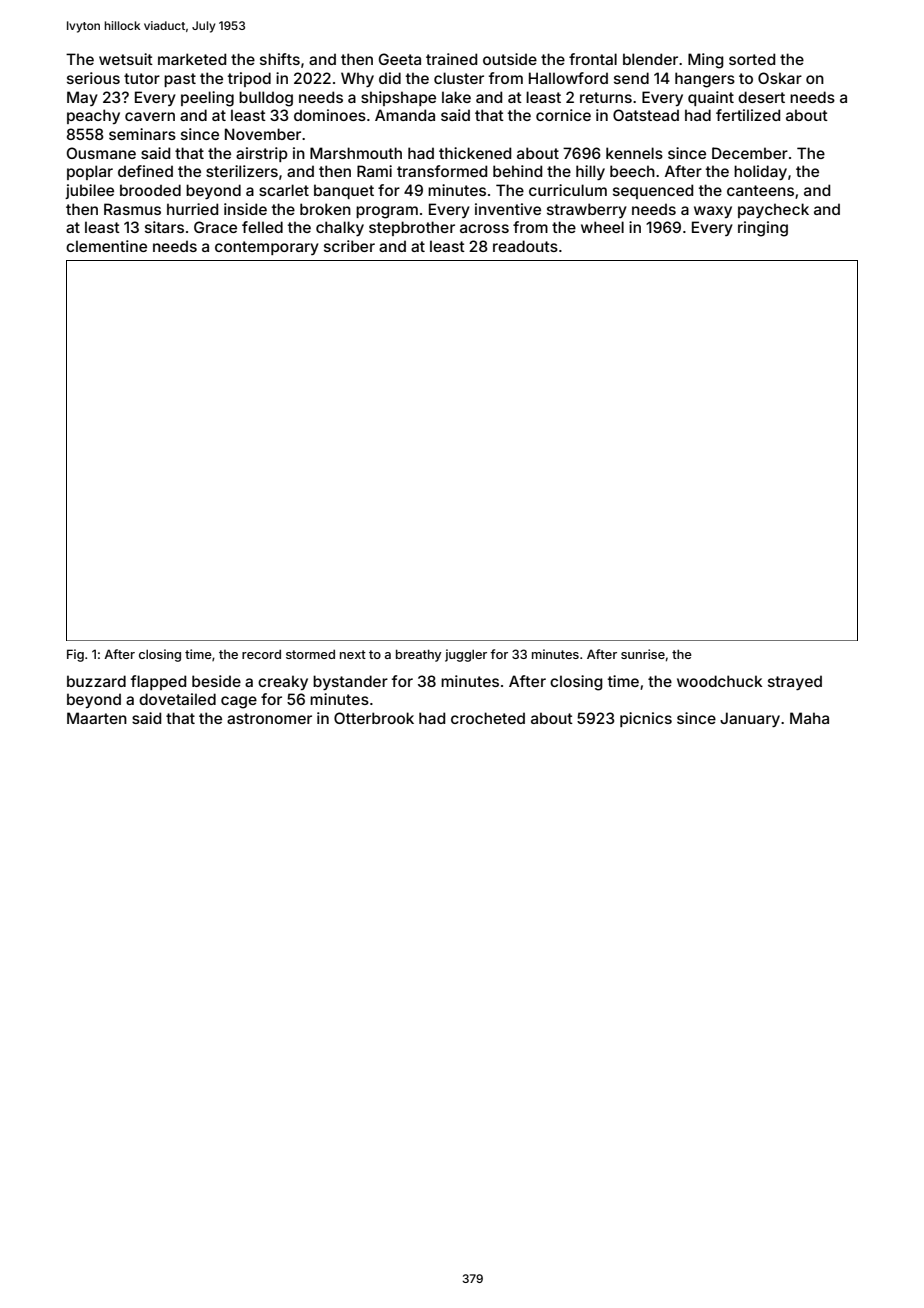  What do you see at coordinates (357, 79) in the screenshot?
I see `Why` at bounding box center [357, 79].
